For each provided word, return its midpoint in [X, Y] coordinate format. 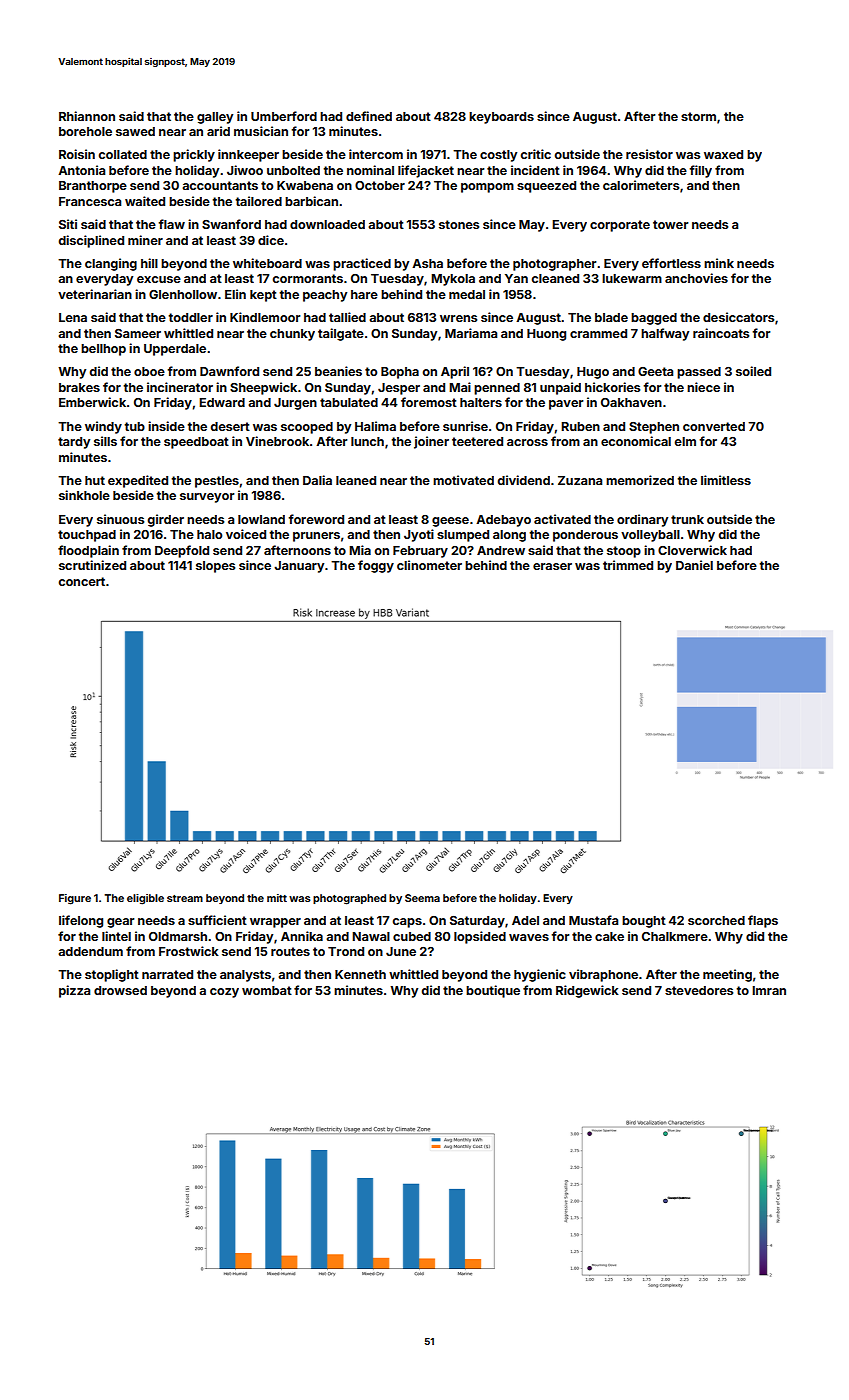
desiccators [738, 317]
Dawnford [229, 371]
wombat [267, 990]
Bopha [400, 373]
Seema [422, 898]
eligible [145, 899]
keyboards [501, 118]
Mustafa [593, 920]
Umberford [284, 116]
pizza [74, 991]
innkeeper [248, 155]
